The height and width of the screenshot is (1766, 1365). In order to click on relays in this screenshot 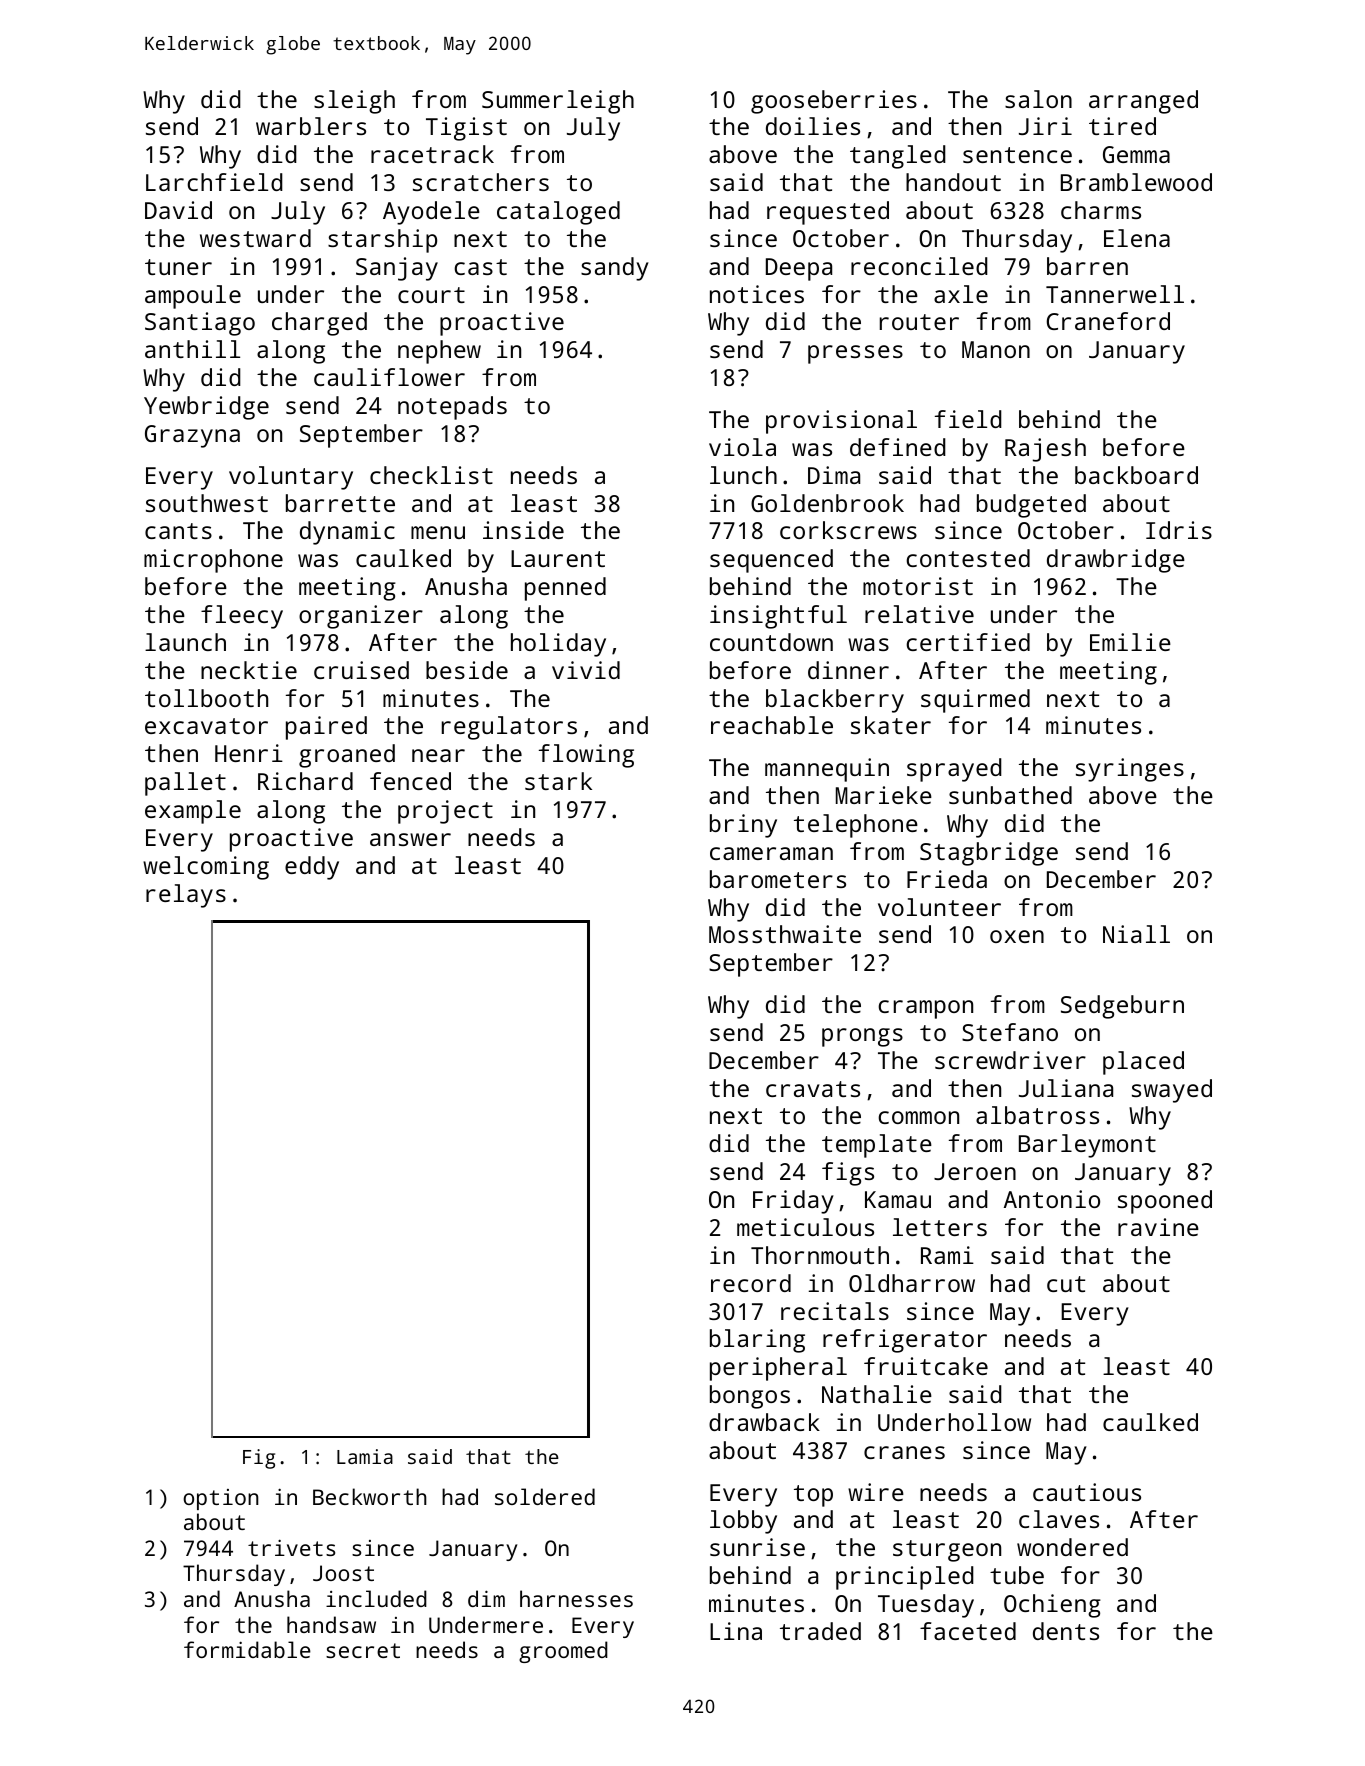, I will do `click(186, 896)`.
